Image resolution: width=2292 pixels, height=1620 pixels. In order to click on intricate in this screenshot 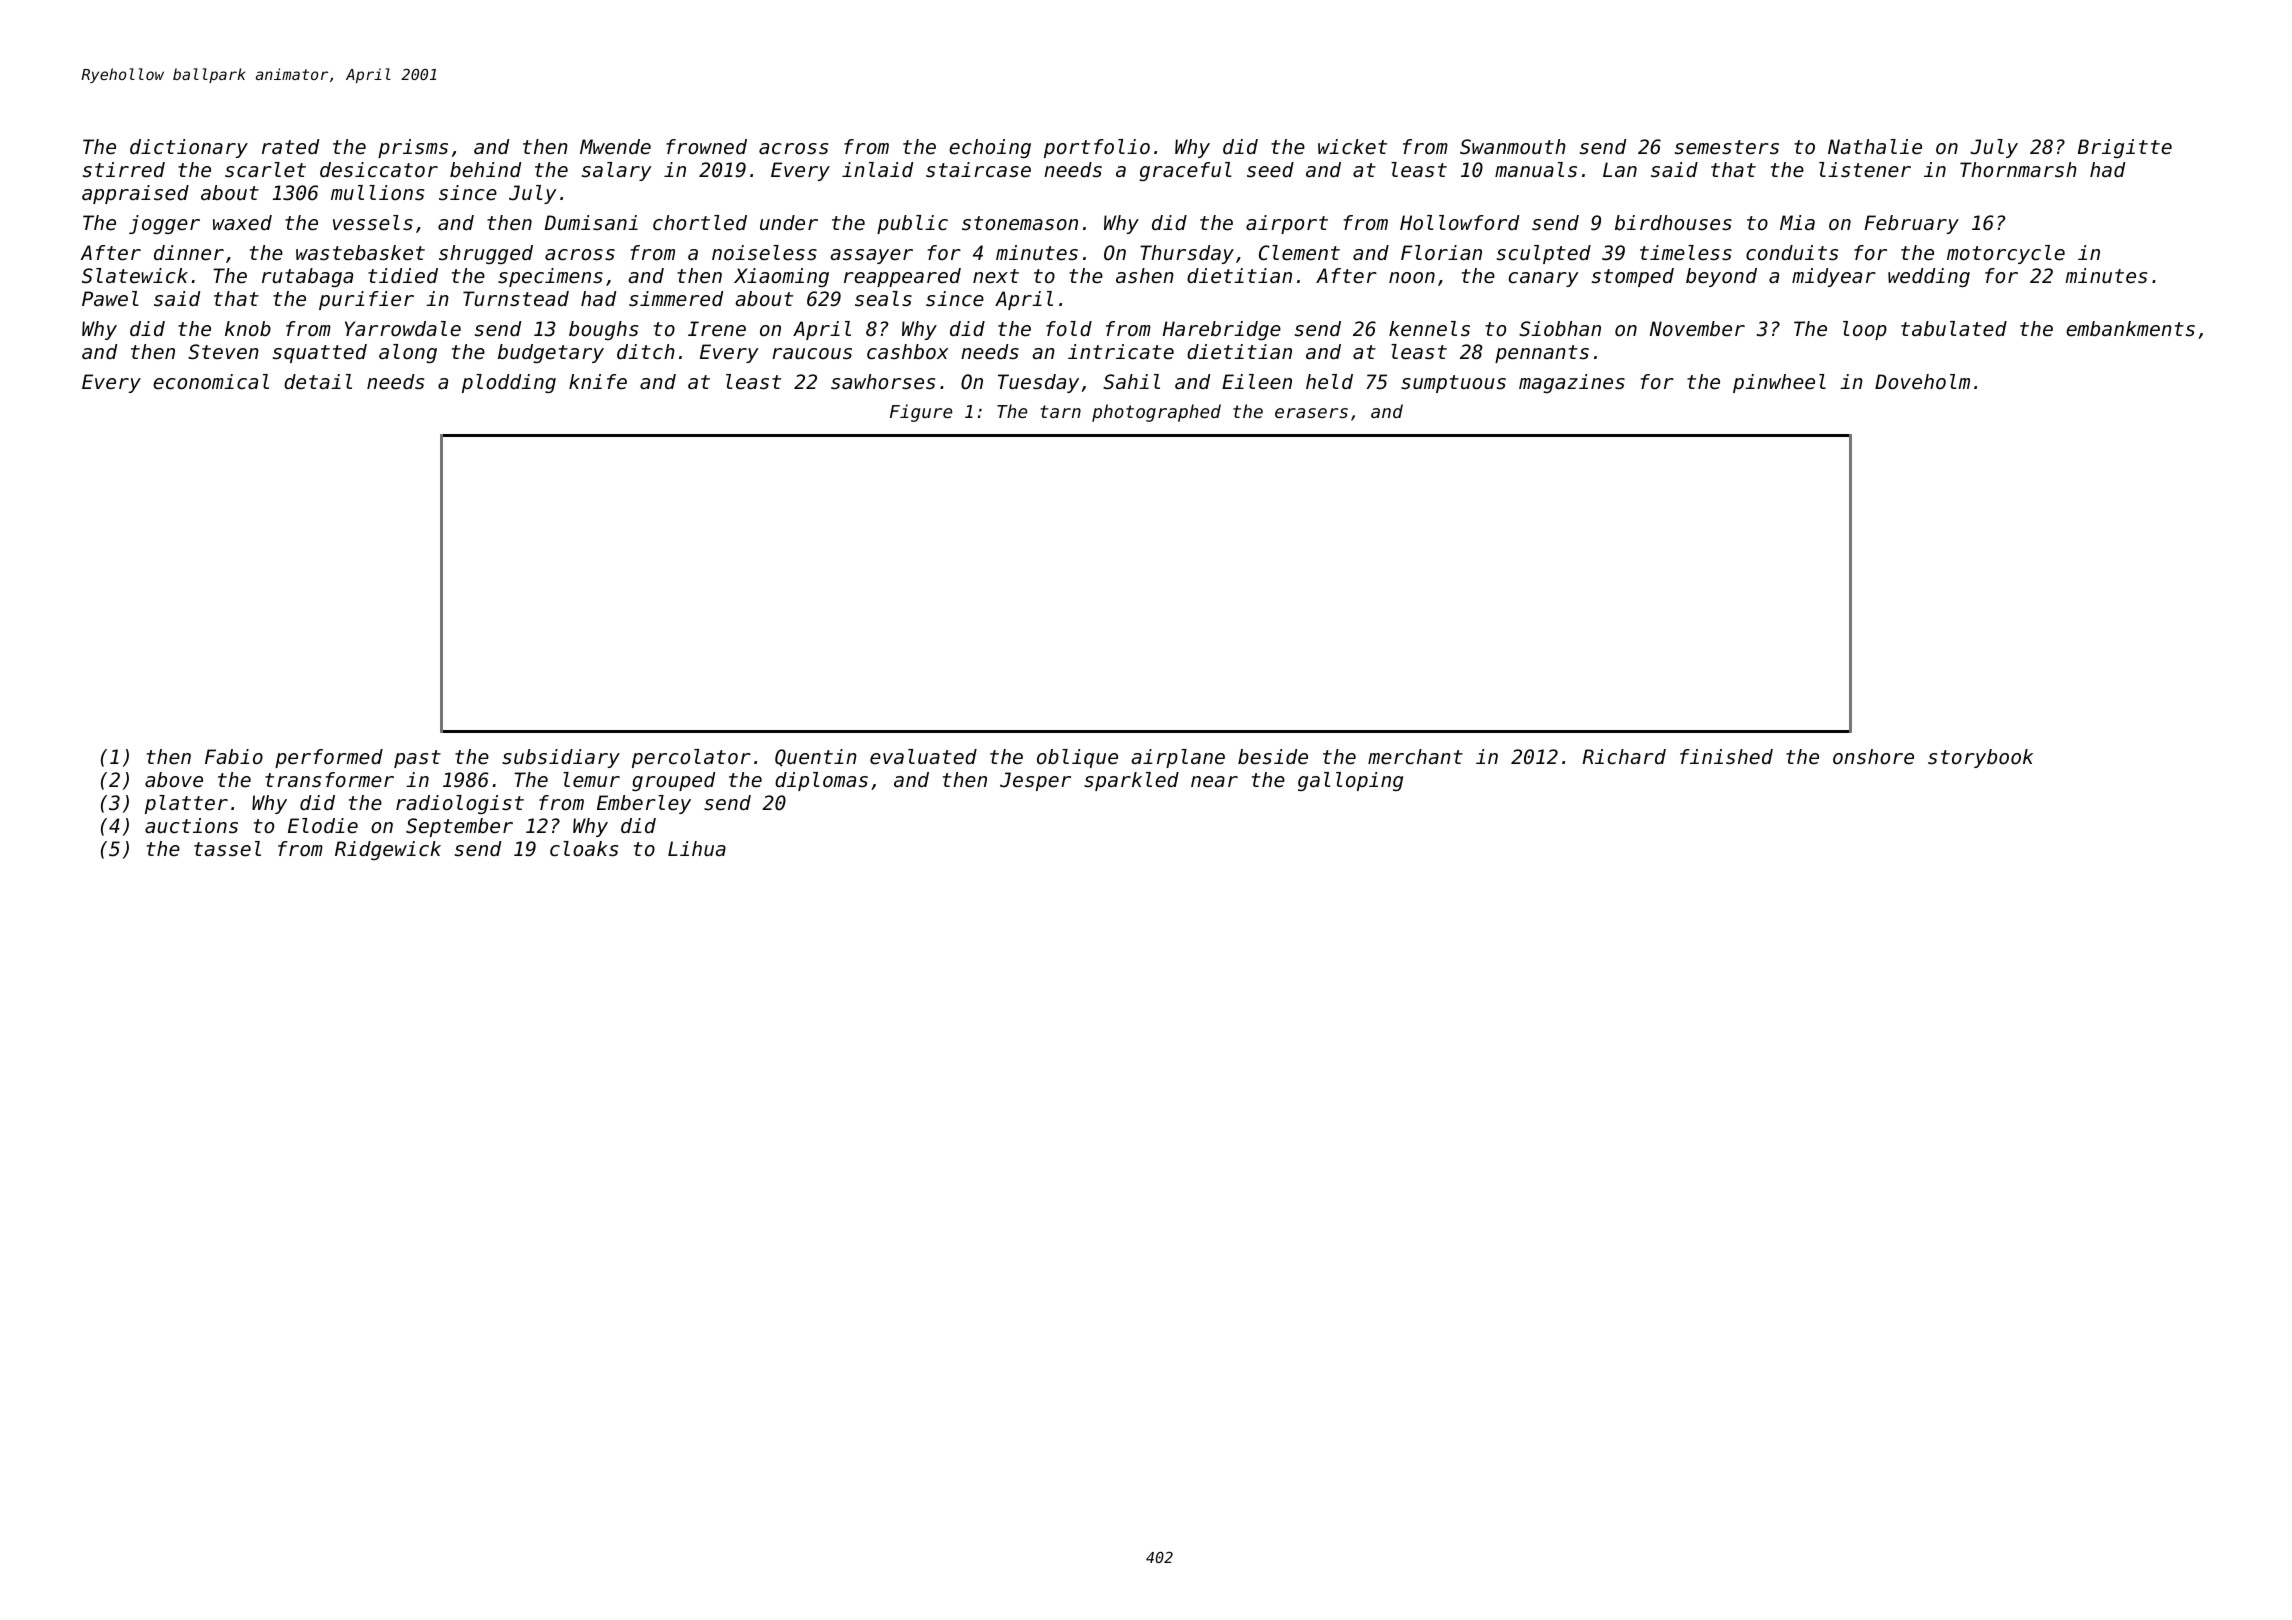, I will do `click(1121, 352)`.
